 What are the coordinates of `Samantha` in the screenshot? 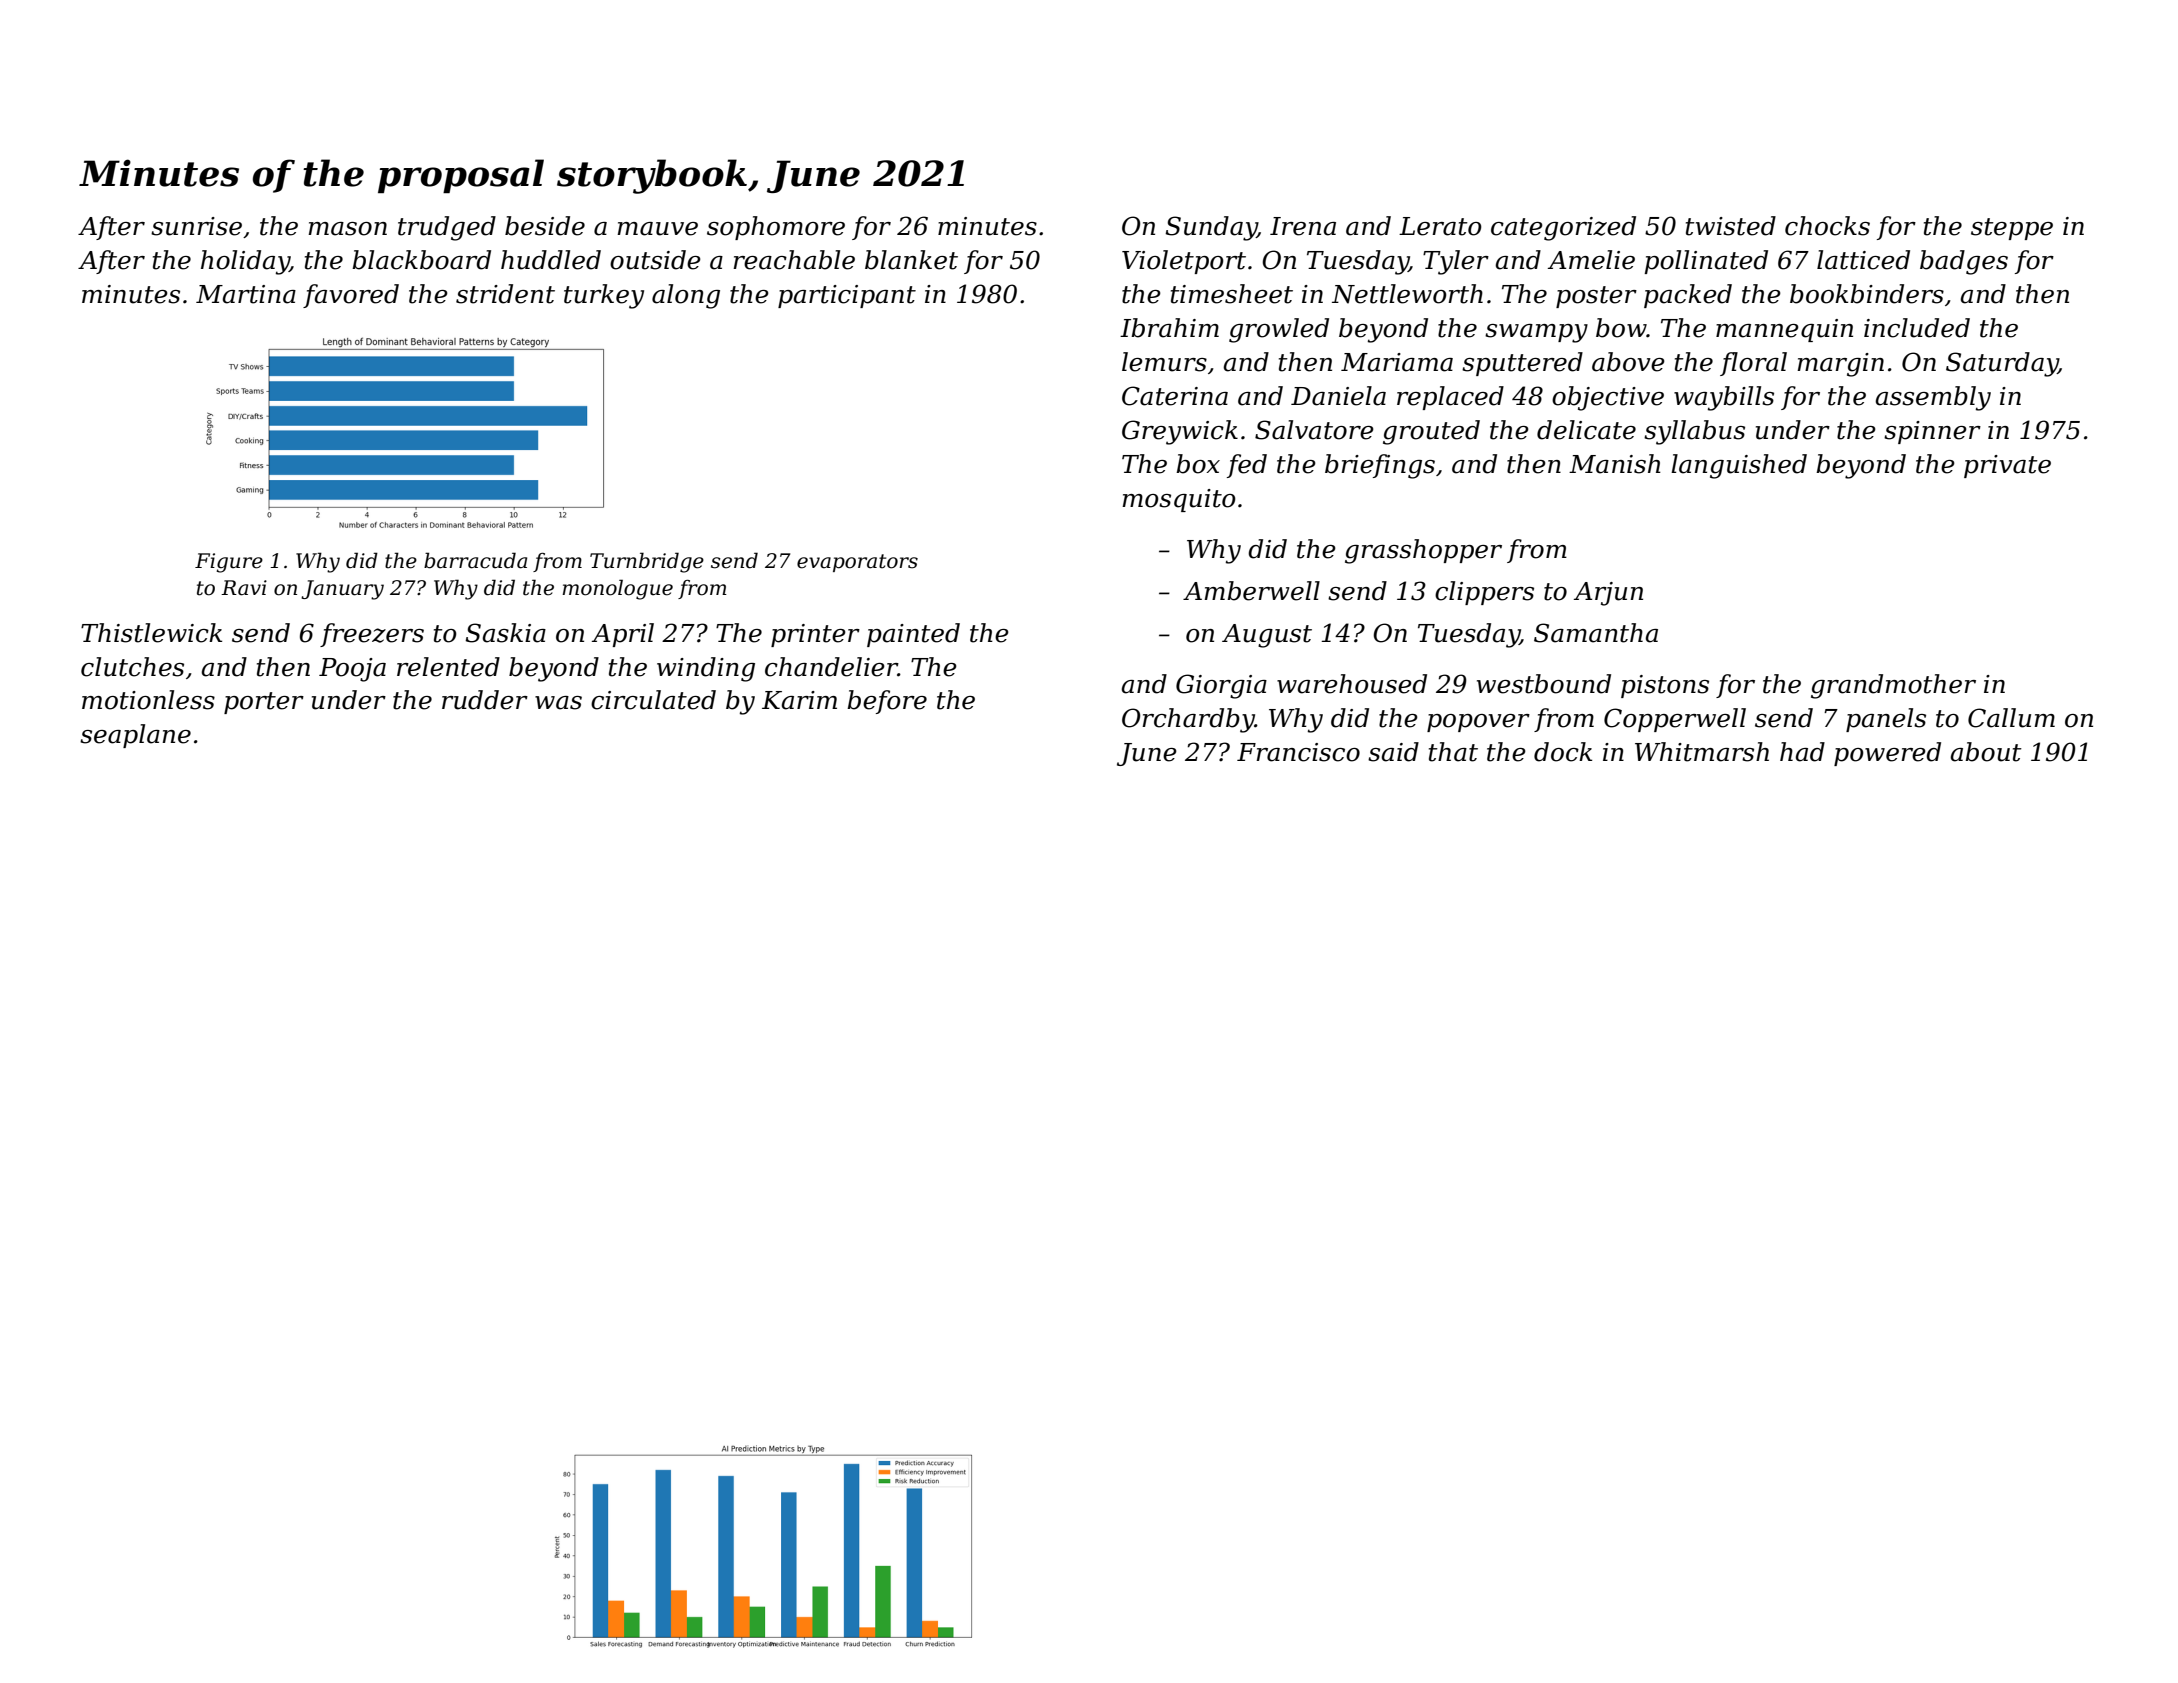 It's located at (1596, 633).
